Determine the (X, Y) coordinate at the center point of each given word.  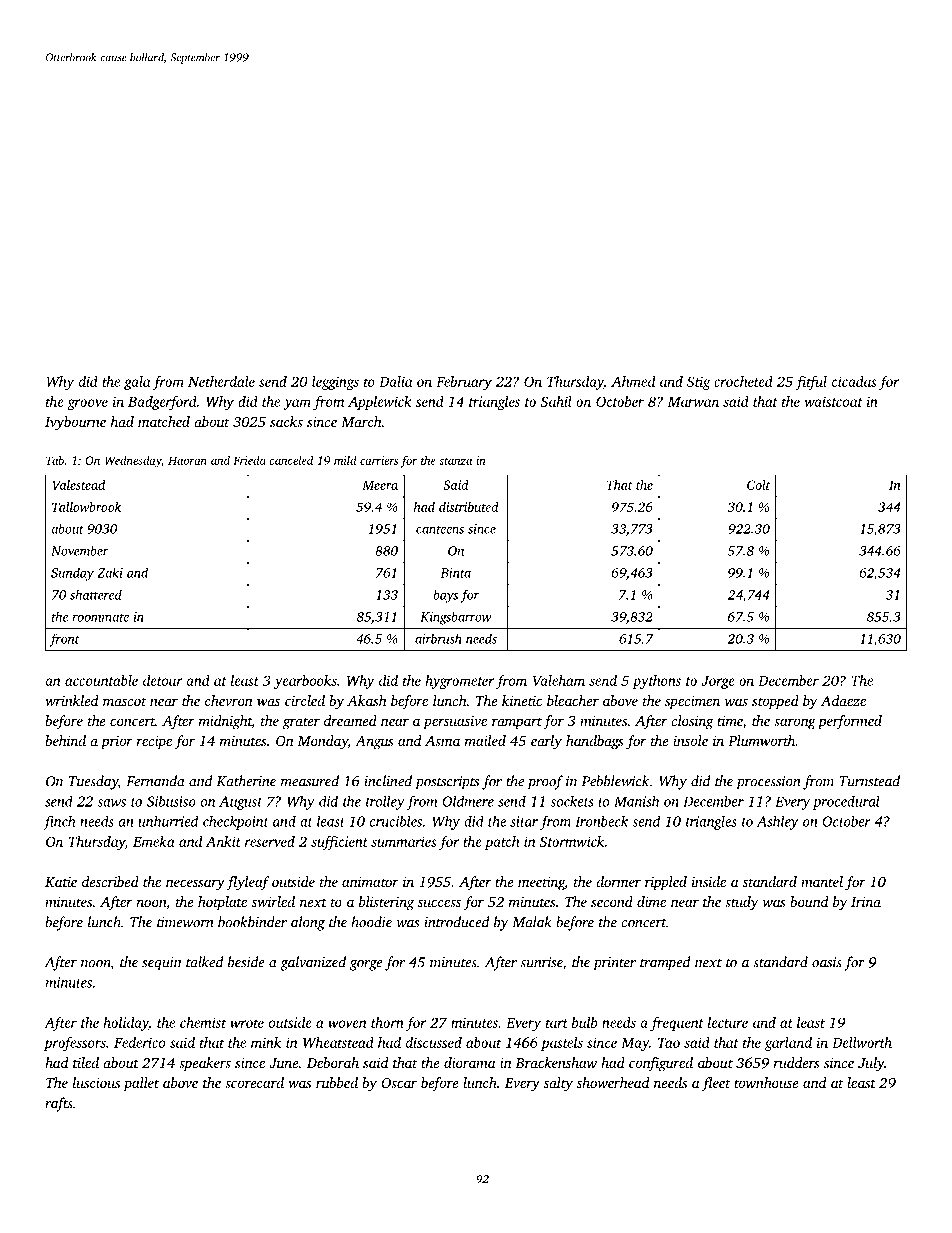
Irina (866, 901)
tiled (86, 1062)
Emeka (154, 841)
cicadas (854, 381)
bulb (584, 1022)
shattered (96, 594)
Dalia (395, 381)
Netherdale (221, 381)
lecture (728, 1022)
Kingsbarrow (456, 618)
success (439, 903)
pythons (656, 682)
